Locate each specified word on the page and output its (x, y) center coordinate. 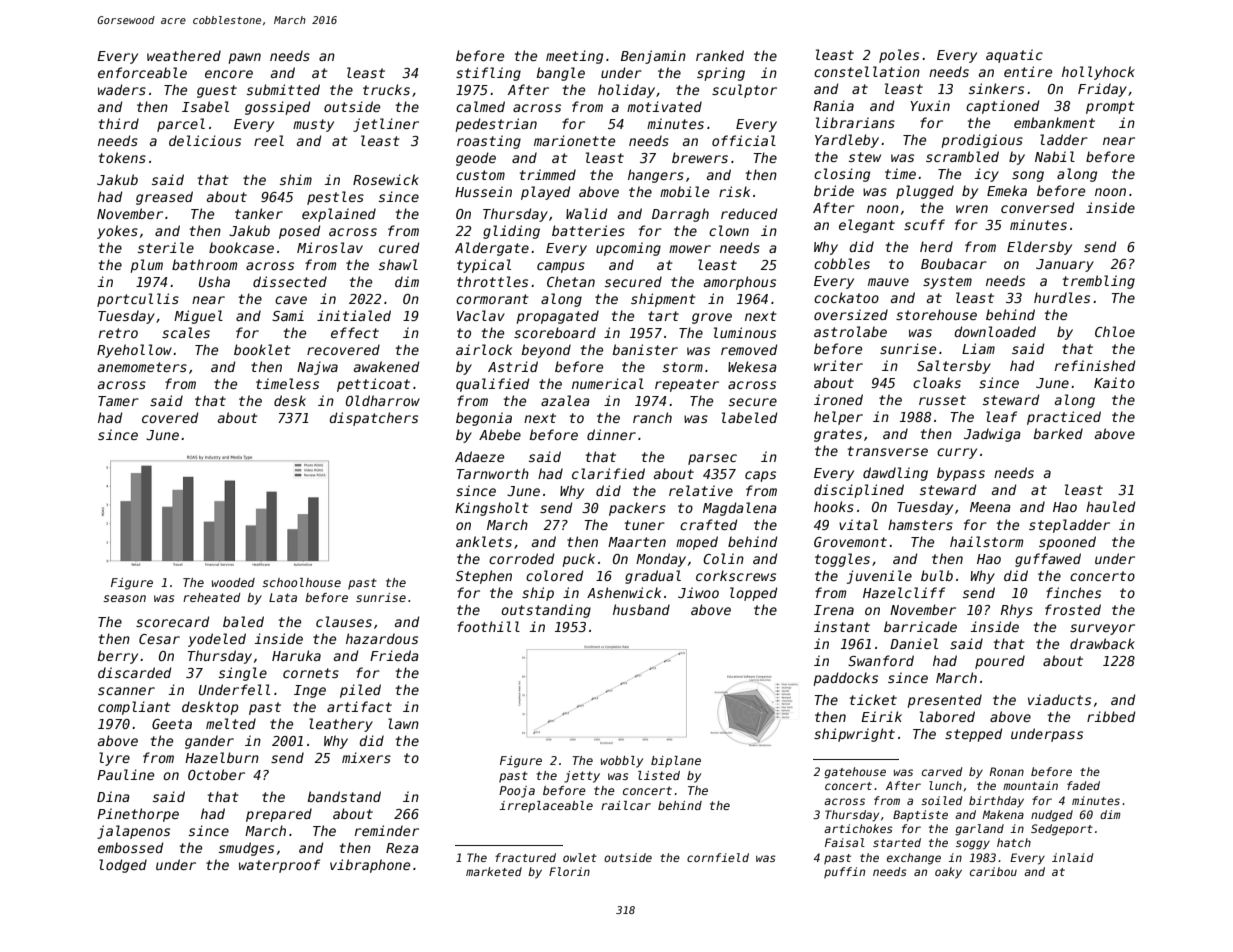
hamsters (920, 524)
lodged (123, 866)
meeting (574, 57)
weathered (184, 55)
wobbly (622, 762)
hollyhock (1098, 73)
